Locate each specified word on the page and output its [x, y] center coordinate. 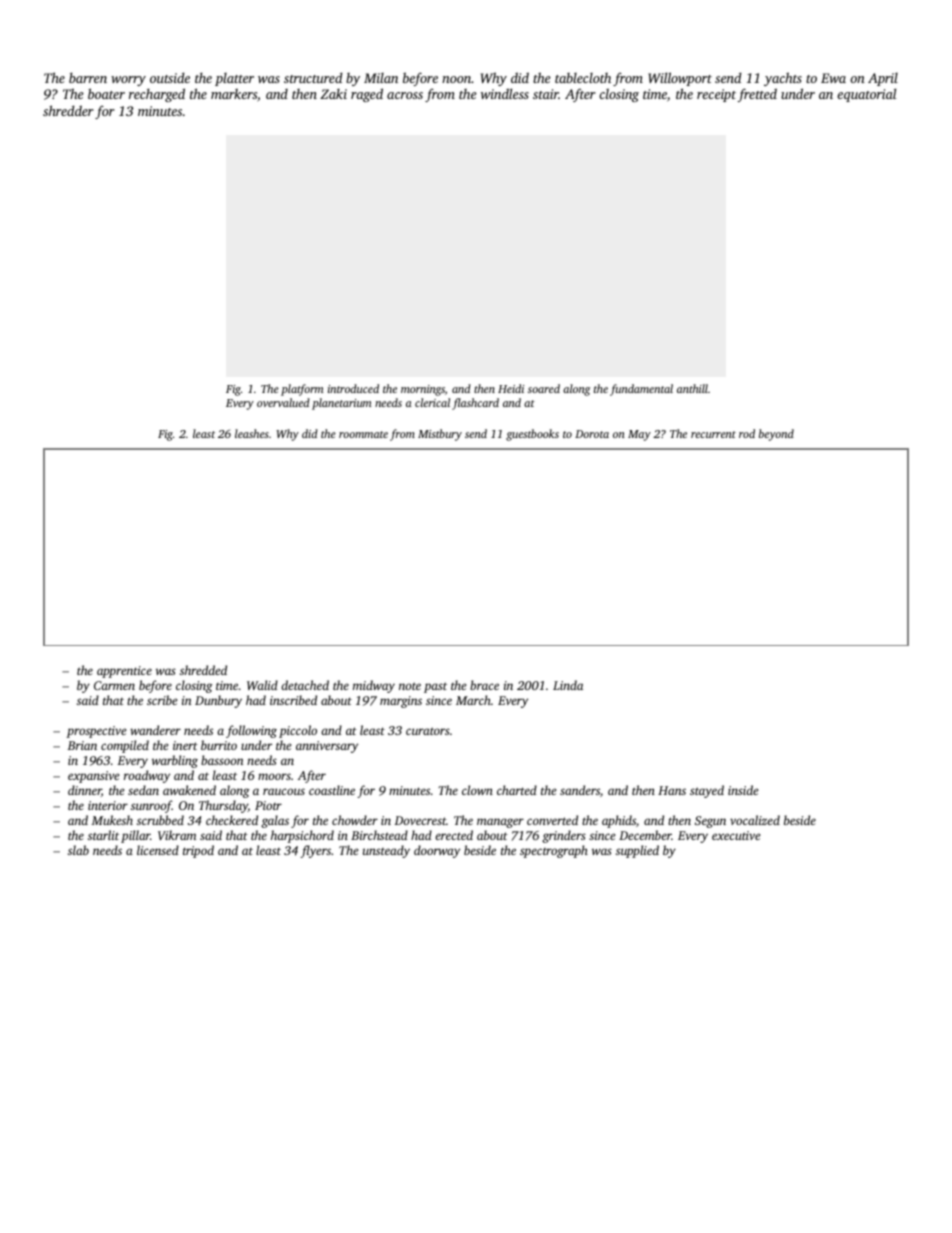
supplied [637, 851]
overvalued [283, 402]
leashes [252, 433]
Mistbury [440, 435]
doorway [437, 851]
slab [78, 850]
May [639, 435]
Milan [381, 78]
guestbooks [532, 435]
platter [234, 79]
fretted [757, 95]
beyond [776, 435]
